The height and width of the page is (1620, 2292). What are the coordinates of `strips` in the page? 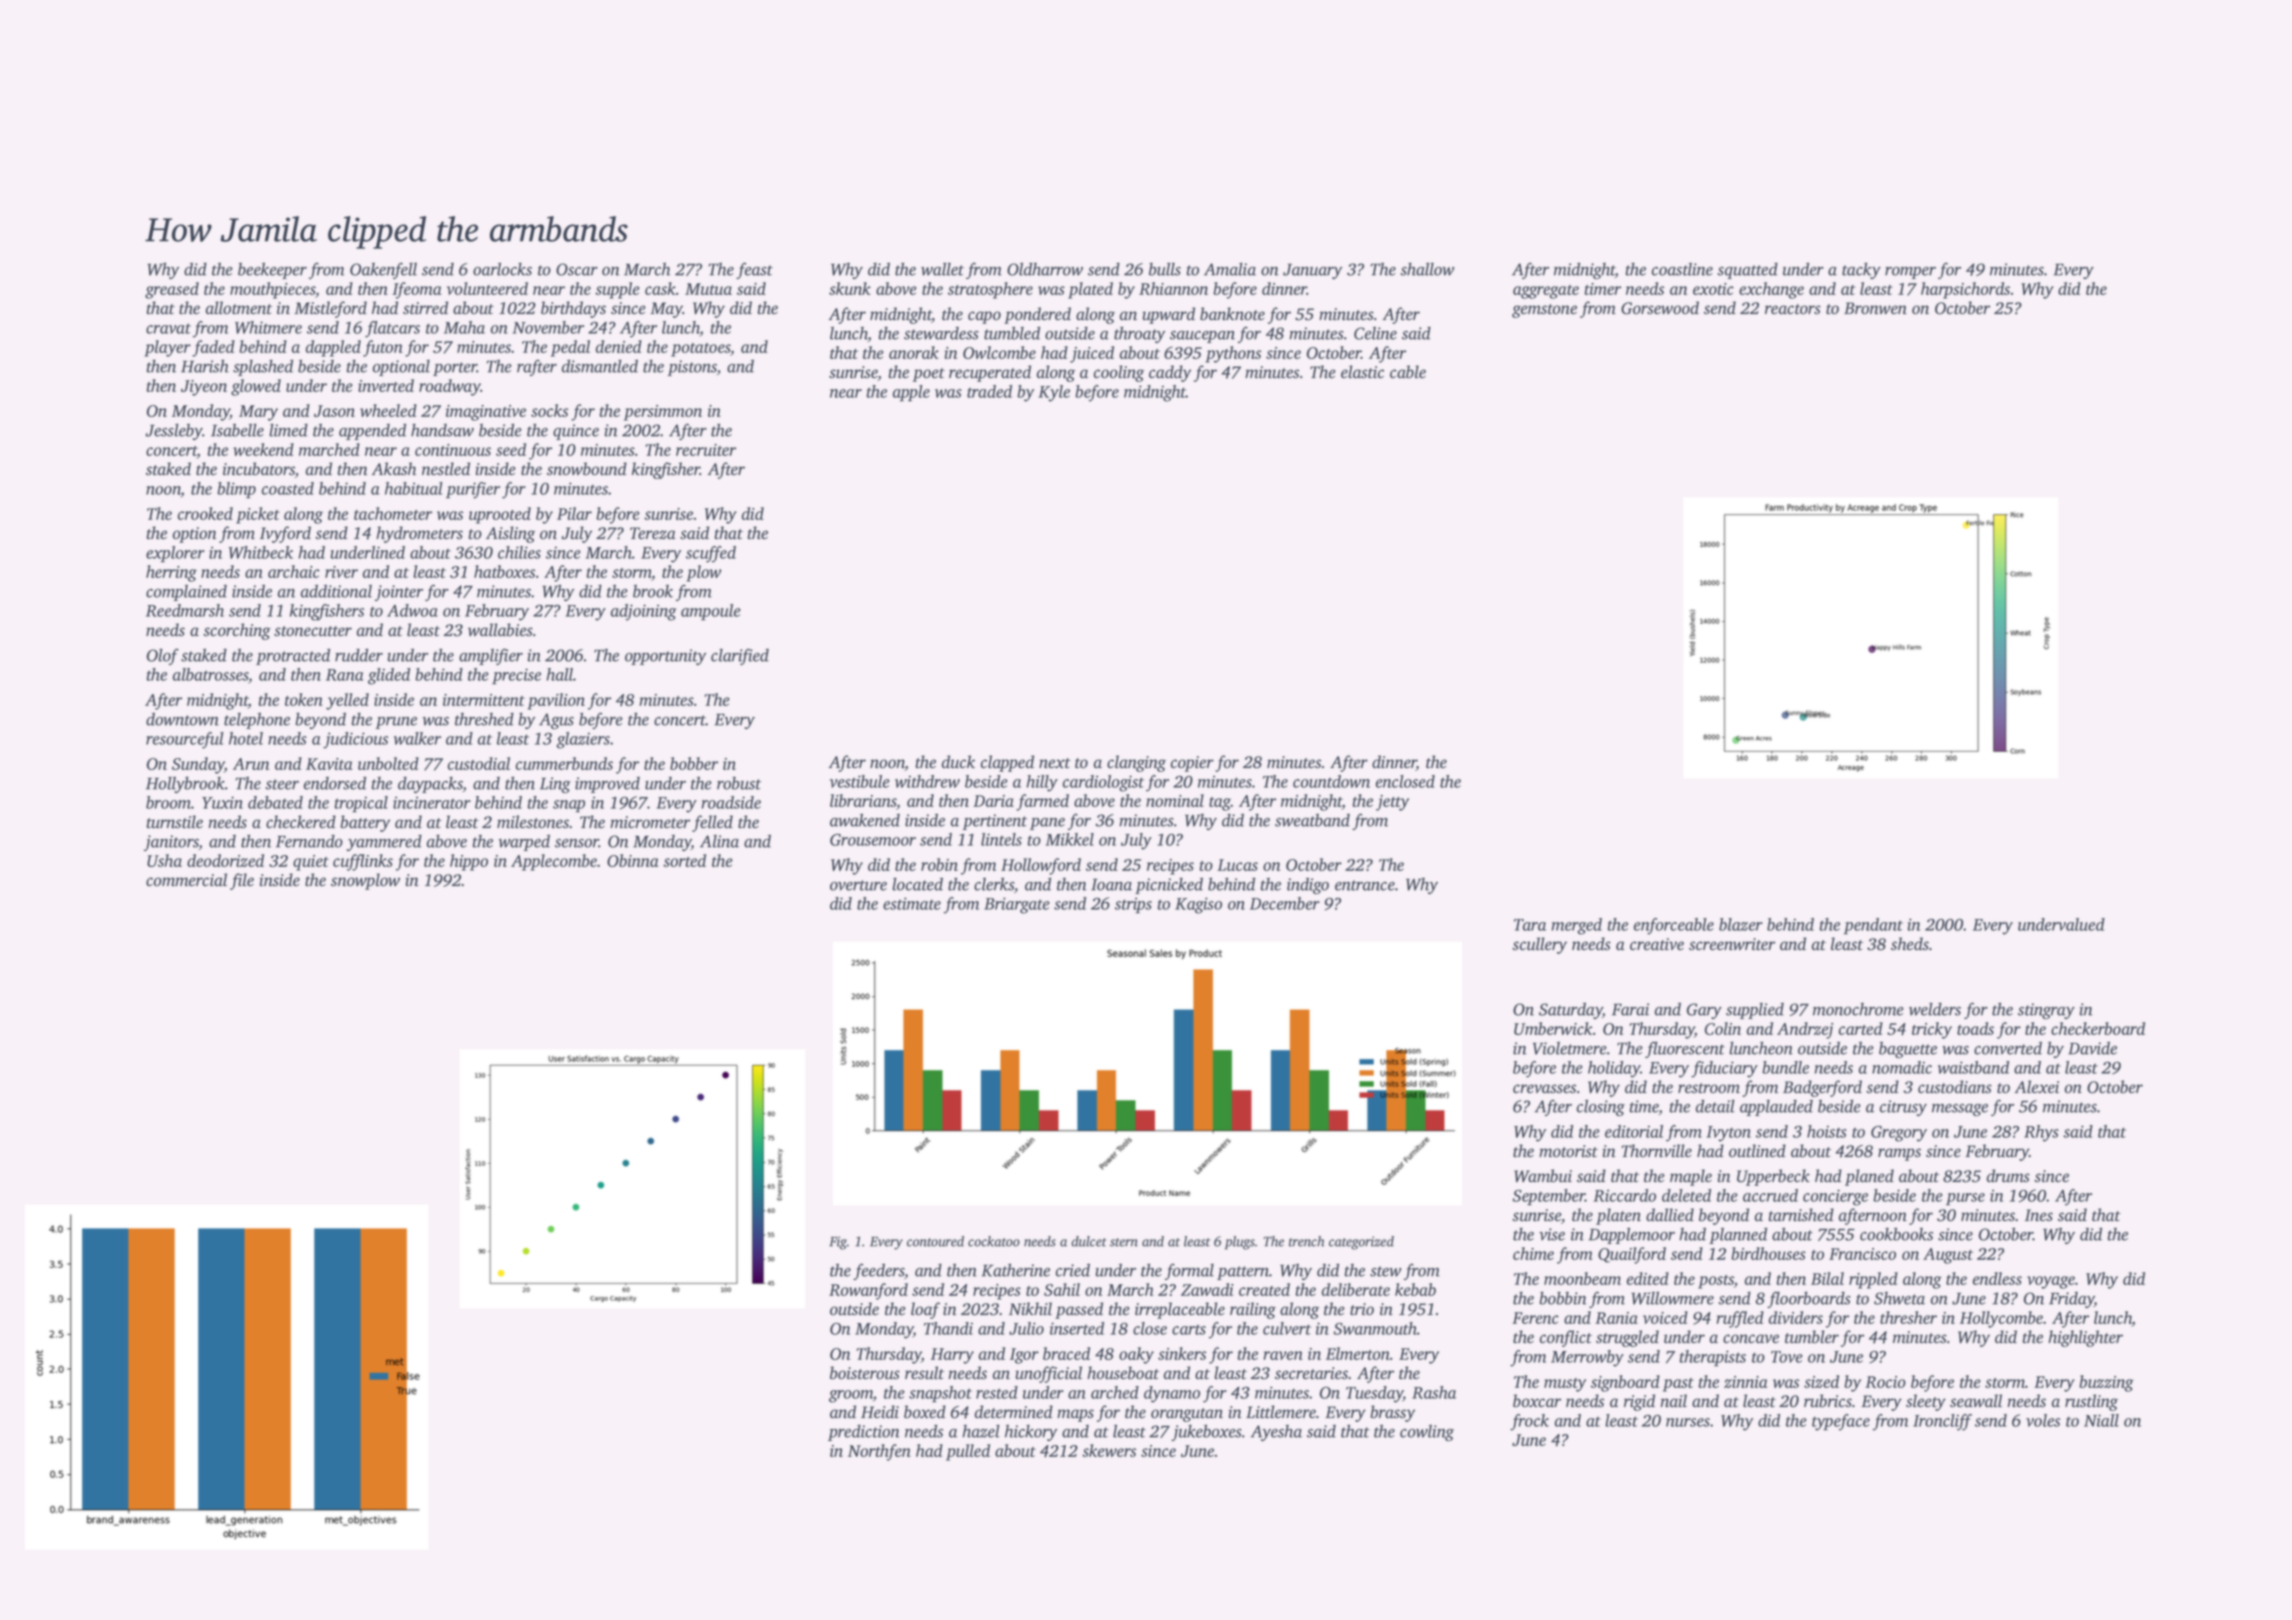 It's located at (1133, 905).
